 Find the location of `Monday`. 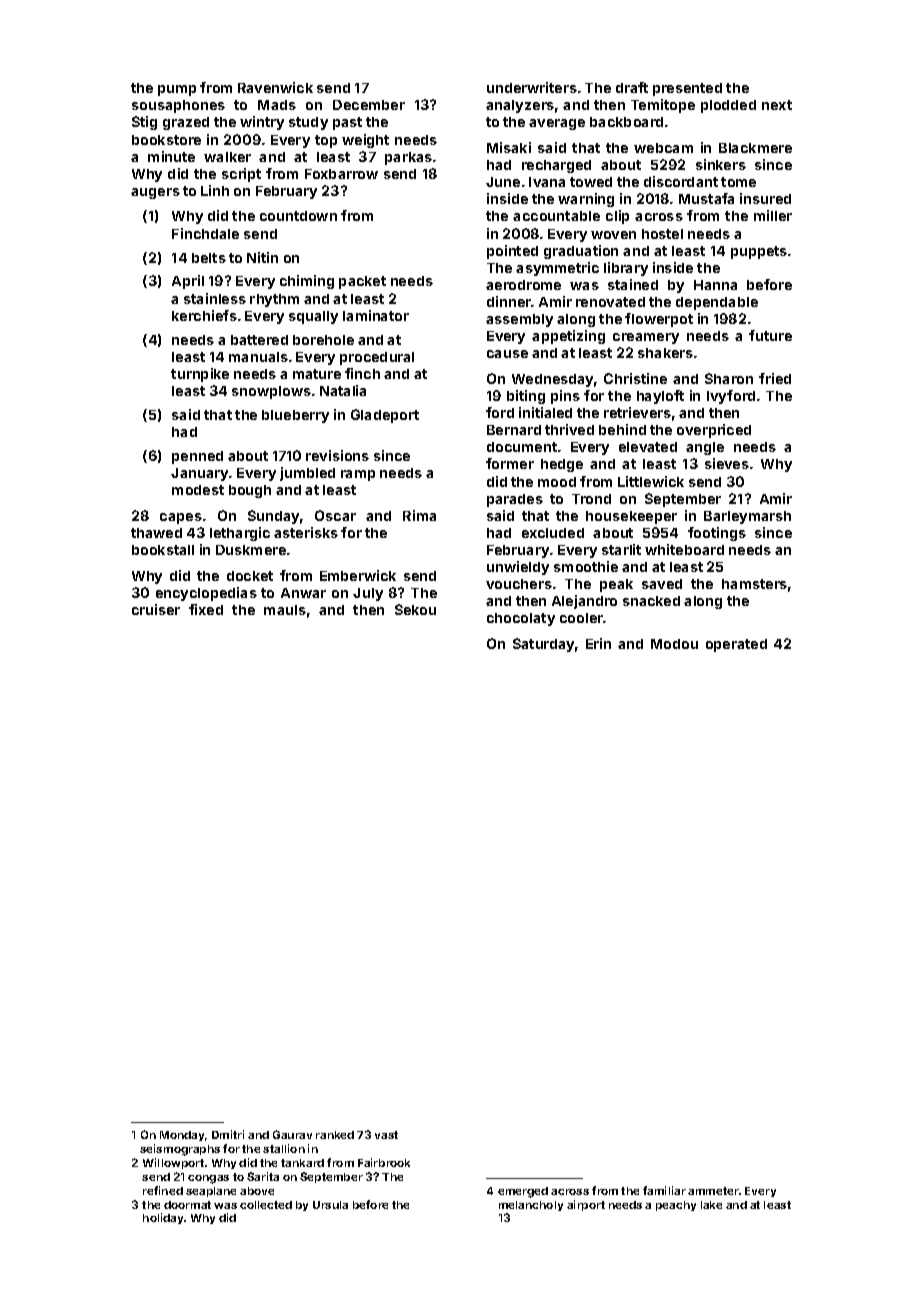

Monday is located at coordinates (182, 1136).
